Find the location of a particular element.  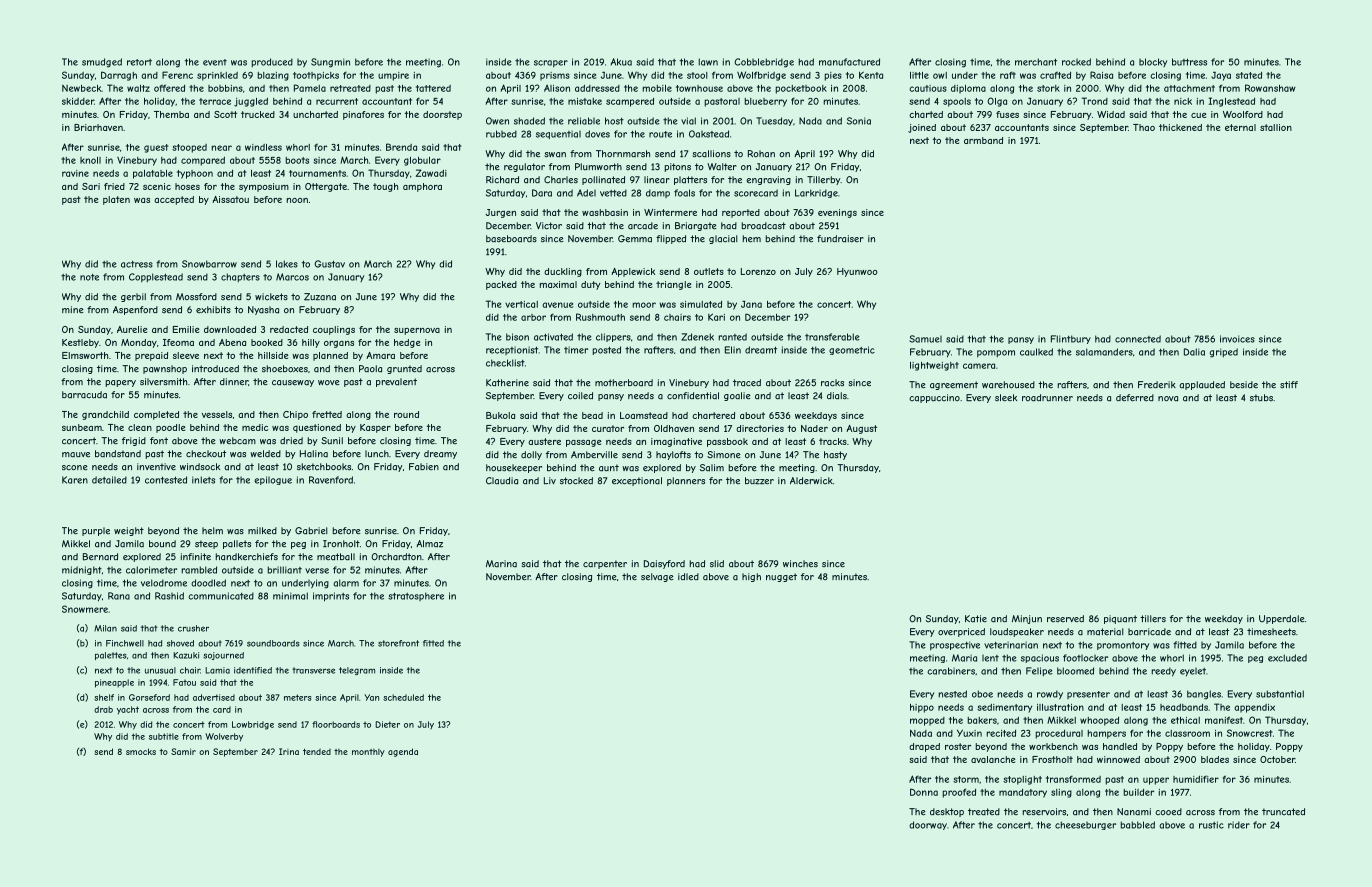

deferred is located at coordinates (1135, 398).
